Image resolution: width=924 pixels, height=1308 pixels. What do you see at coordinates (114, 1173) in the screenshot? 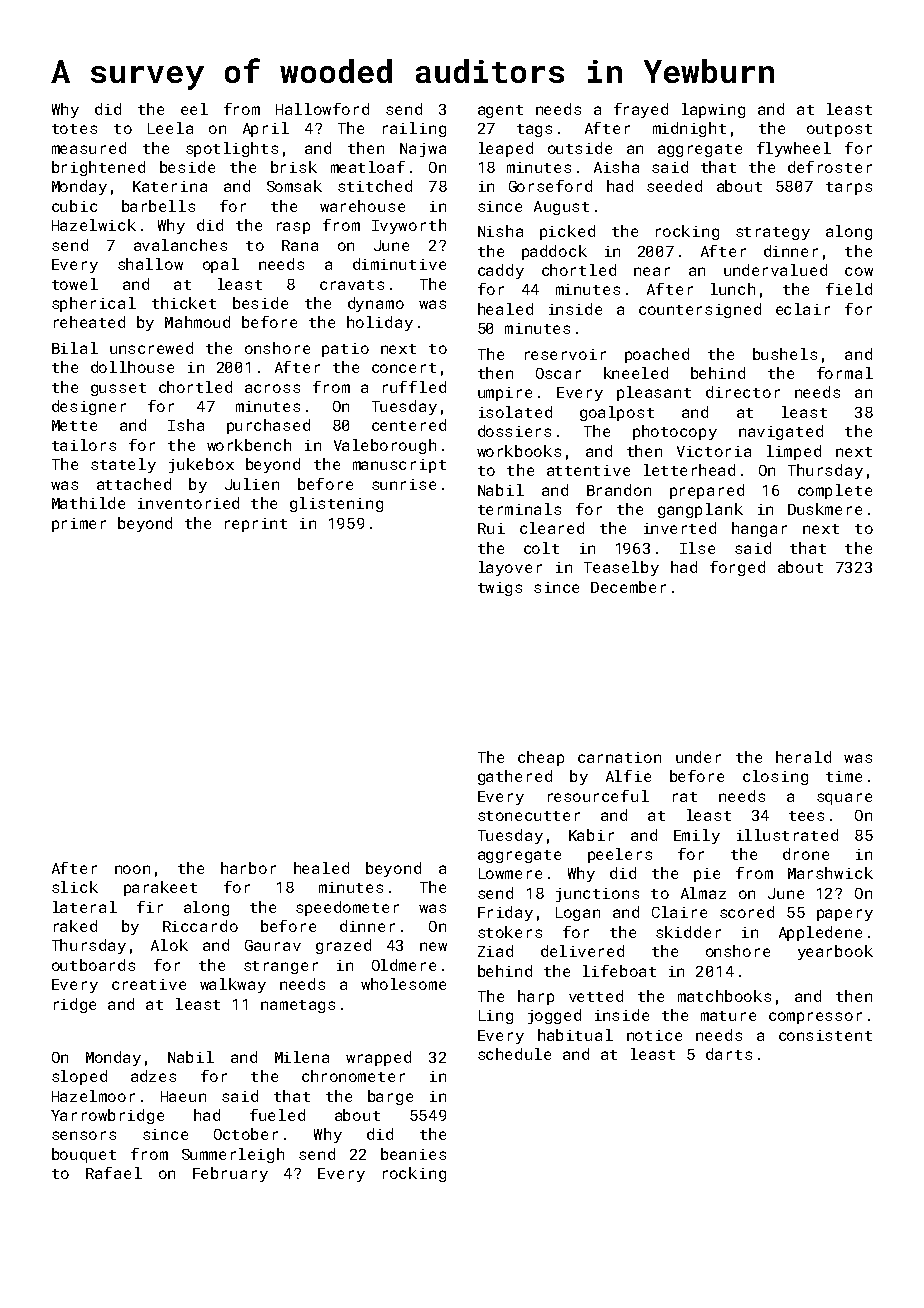
I see `Rafael` at bounding box center [114, 1173].
